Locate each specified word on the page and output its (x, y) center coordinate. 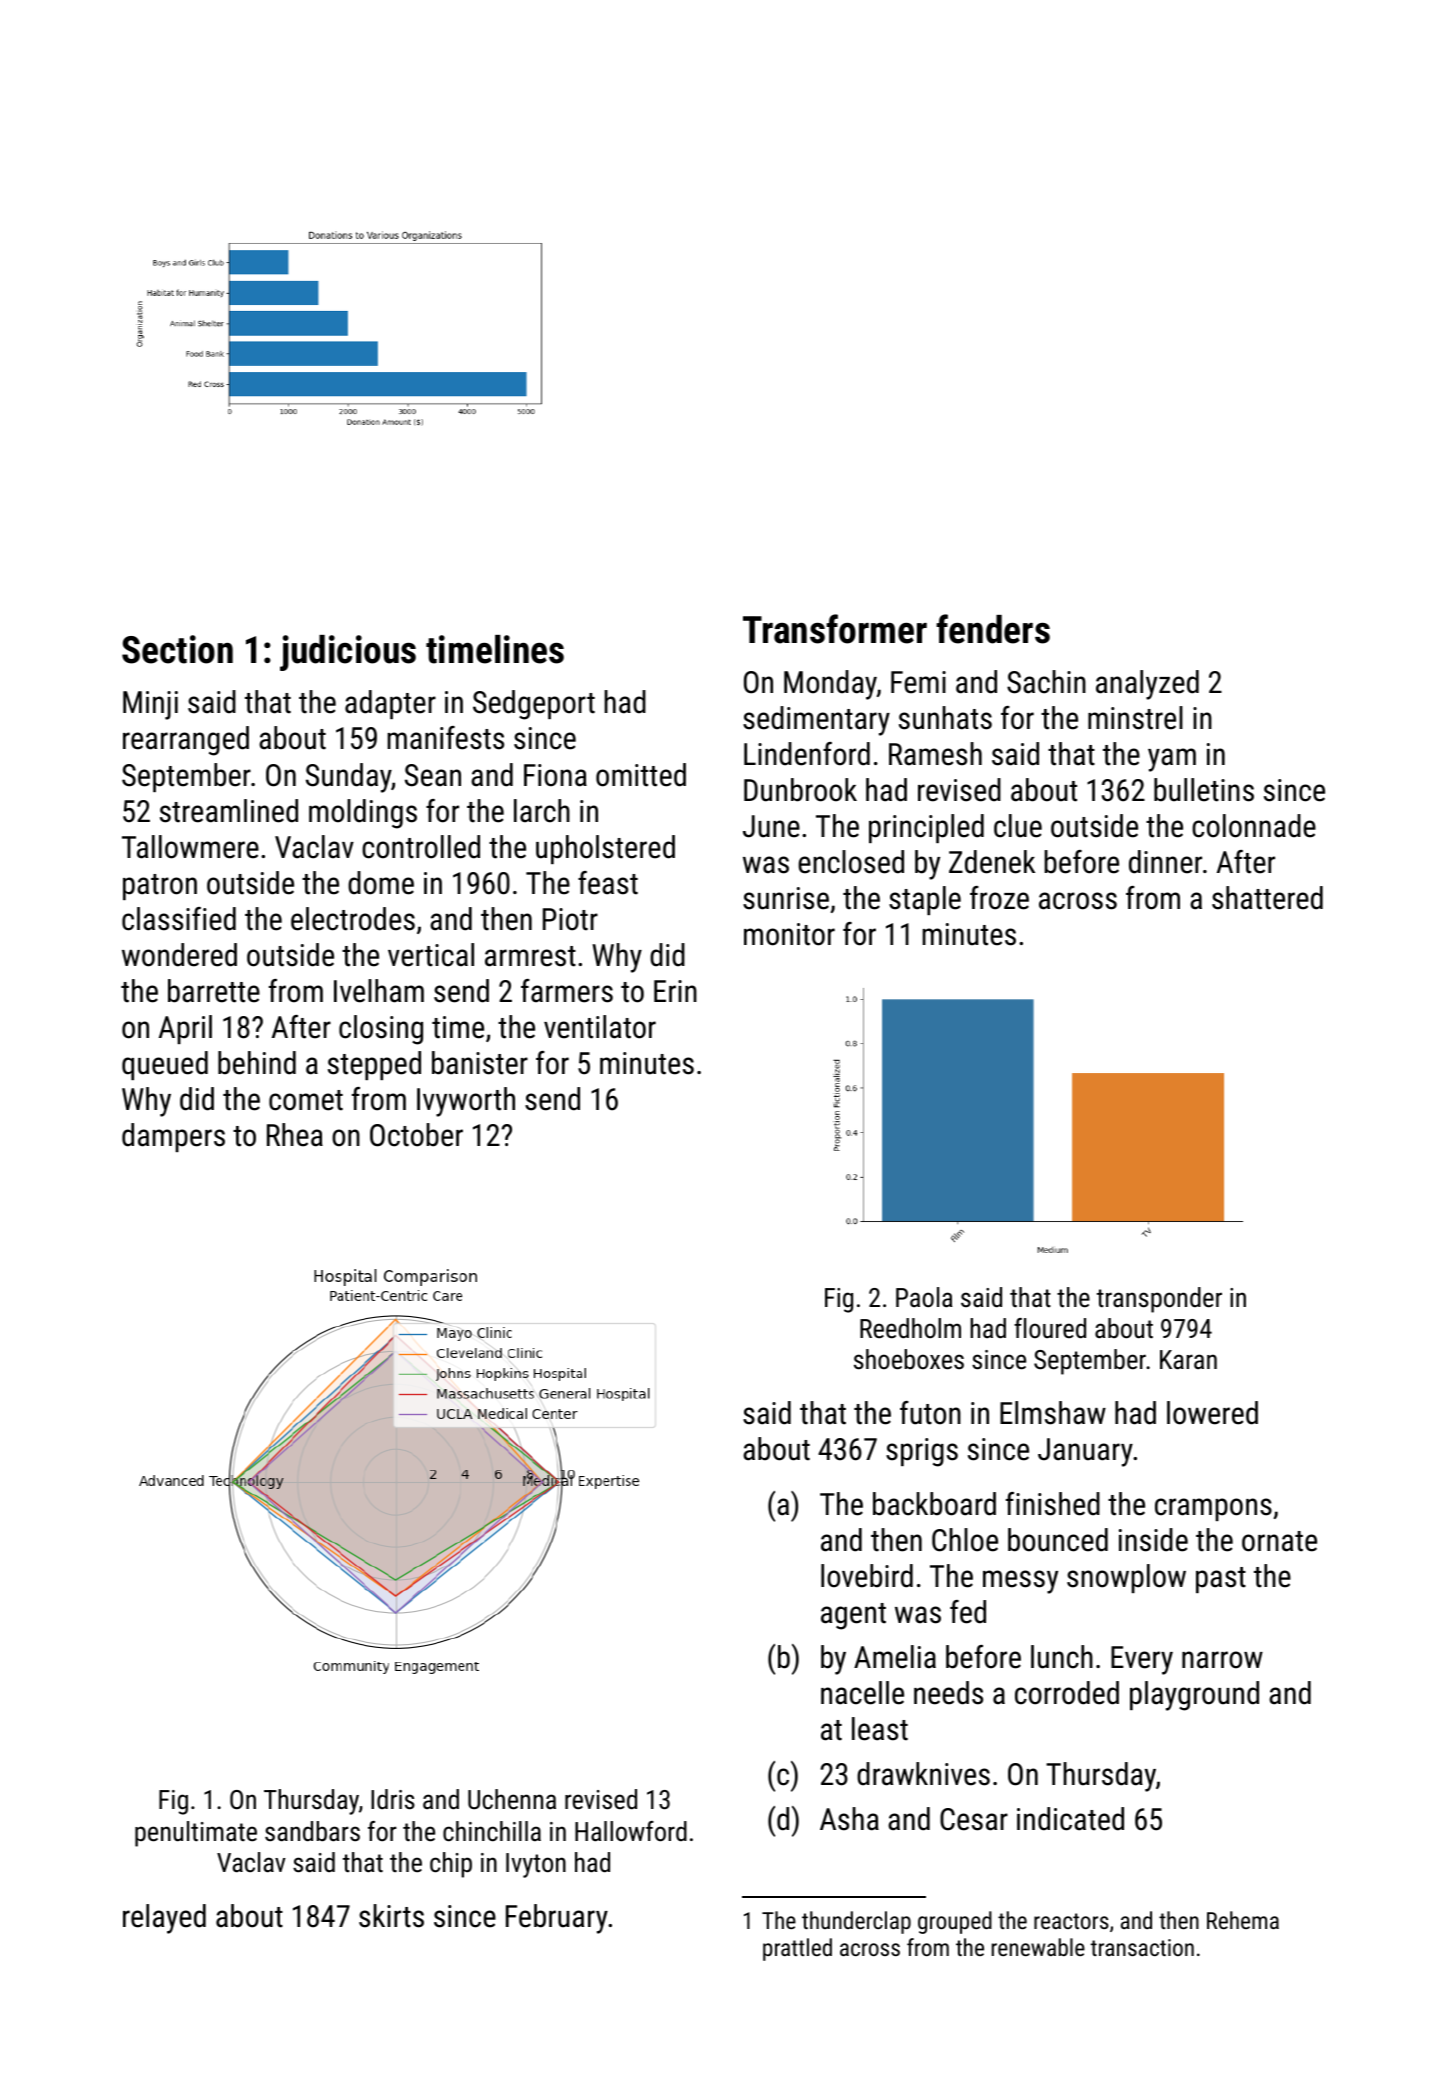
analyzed (1147, 685)
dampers (173, 1137)
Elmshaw (1053, 1413)
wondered (179, 955)
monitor (789, 934)
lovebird (867, 1576)
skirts (391, 1916)
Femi (918, 682)
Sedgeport (534, 705)
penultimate (196, 1834)
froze (999, 898)
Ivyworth (466, 1102)
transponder (1159, 1300)
